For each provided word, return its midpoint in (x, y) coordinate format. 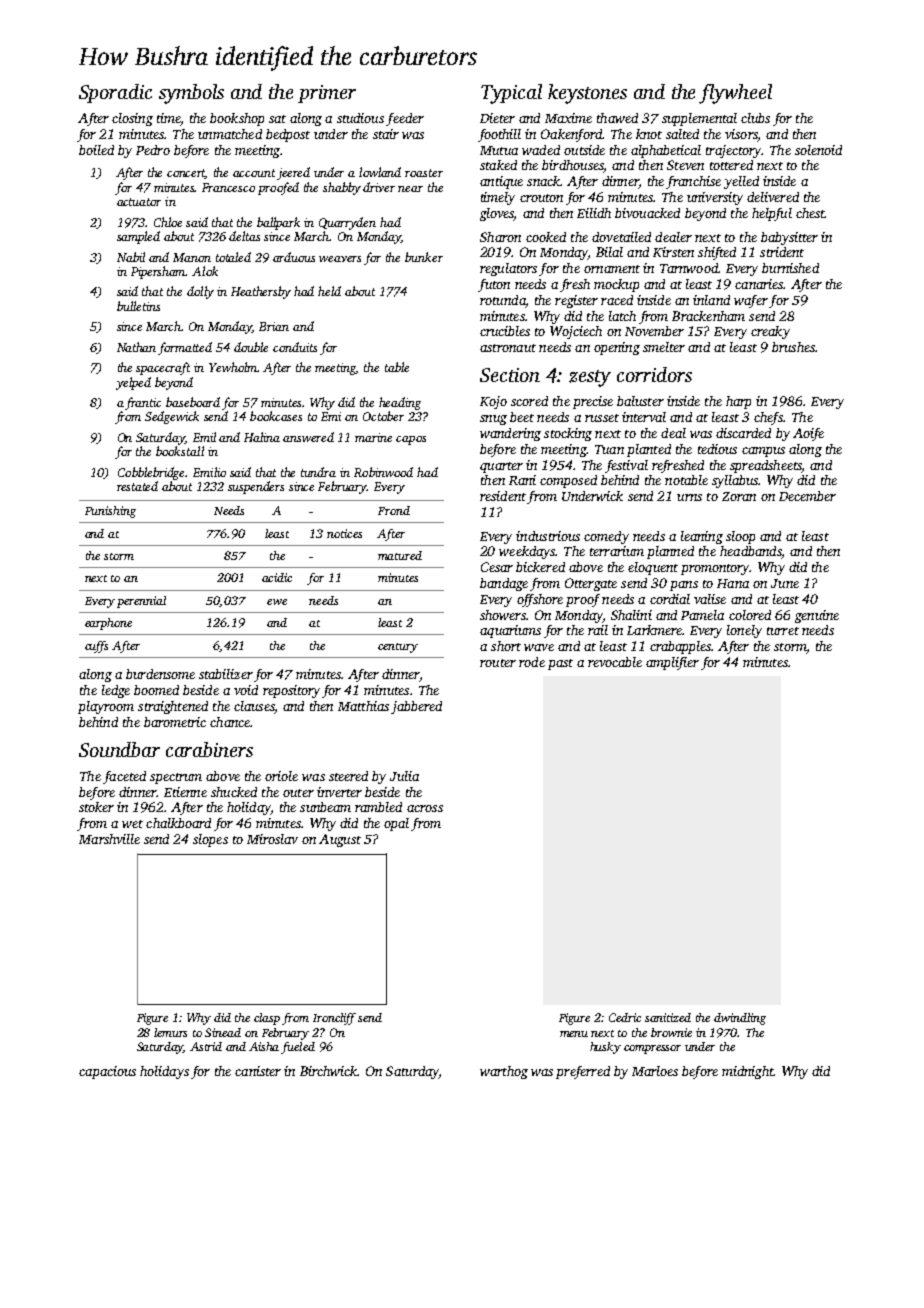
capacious (107, 1072)
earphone (108, 624)
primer (327, 94)
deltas (244, 236)
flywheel (735, 94)
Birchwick (328, 1071)
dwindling (740, 1019)
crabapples (680, 647)
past (560, 664)
